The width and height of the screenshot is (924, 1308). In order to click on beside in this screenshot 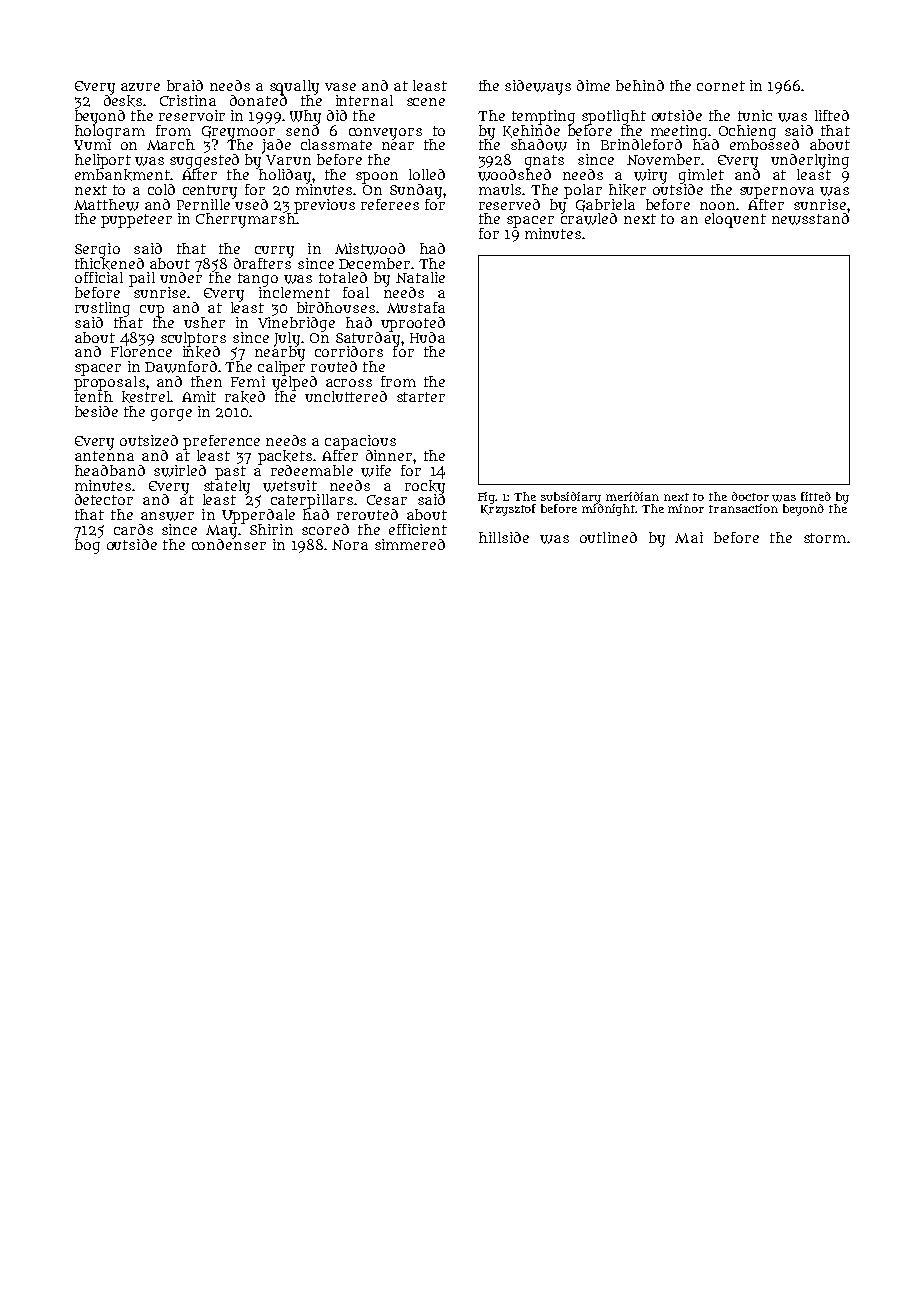, I will do `click(96, 411)`.
